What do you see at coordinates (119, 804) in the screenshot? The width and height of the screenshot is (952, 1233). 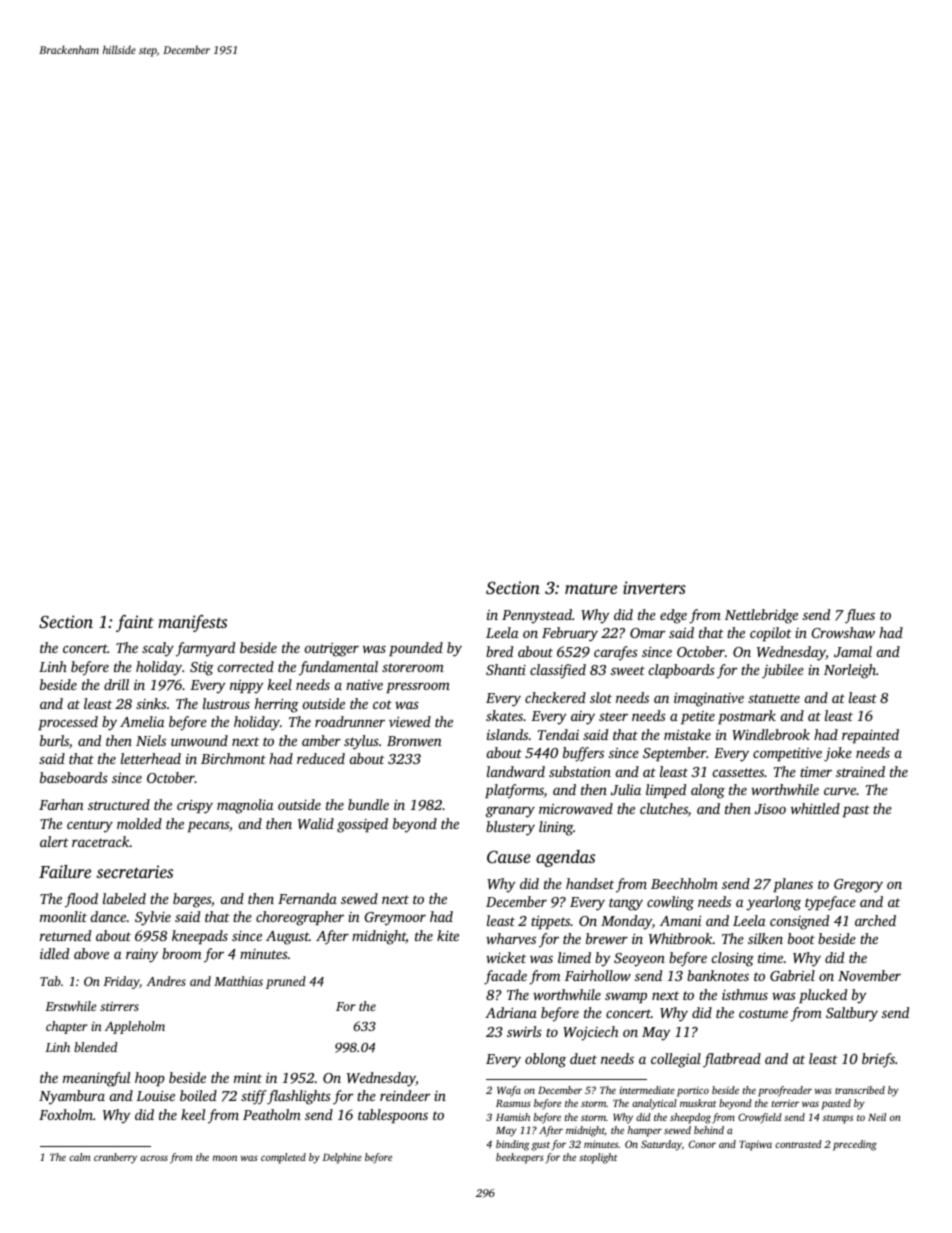 I see `structured` at bounding box center [119, 804].
